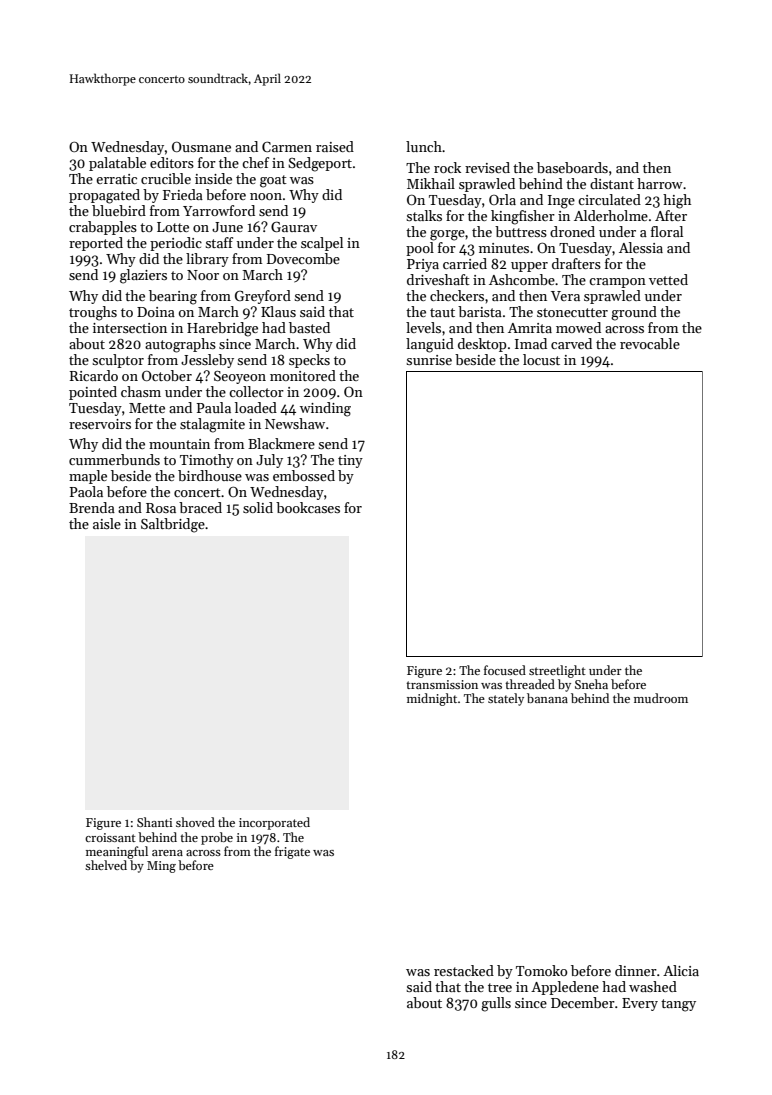  Describe the element at coordinates (117, 164) in the screenshot. I see `palatable` at that location.
